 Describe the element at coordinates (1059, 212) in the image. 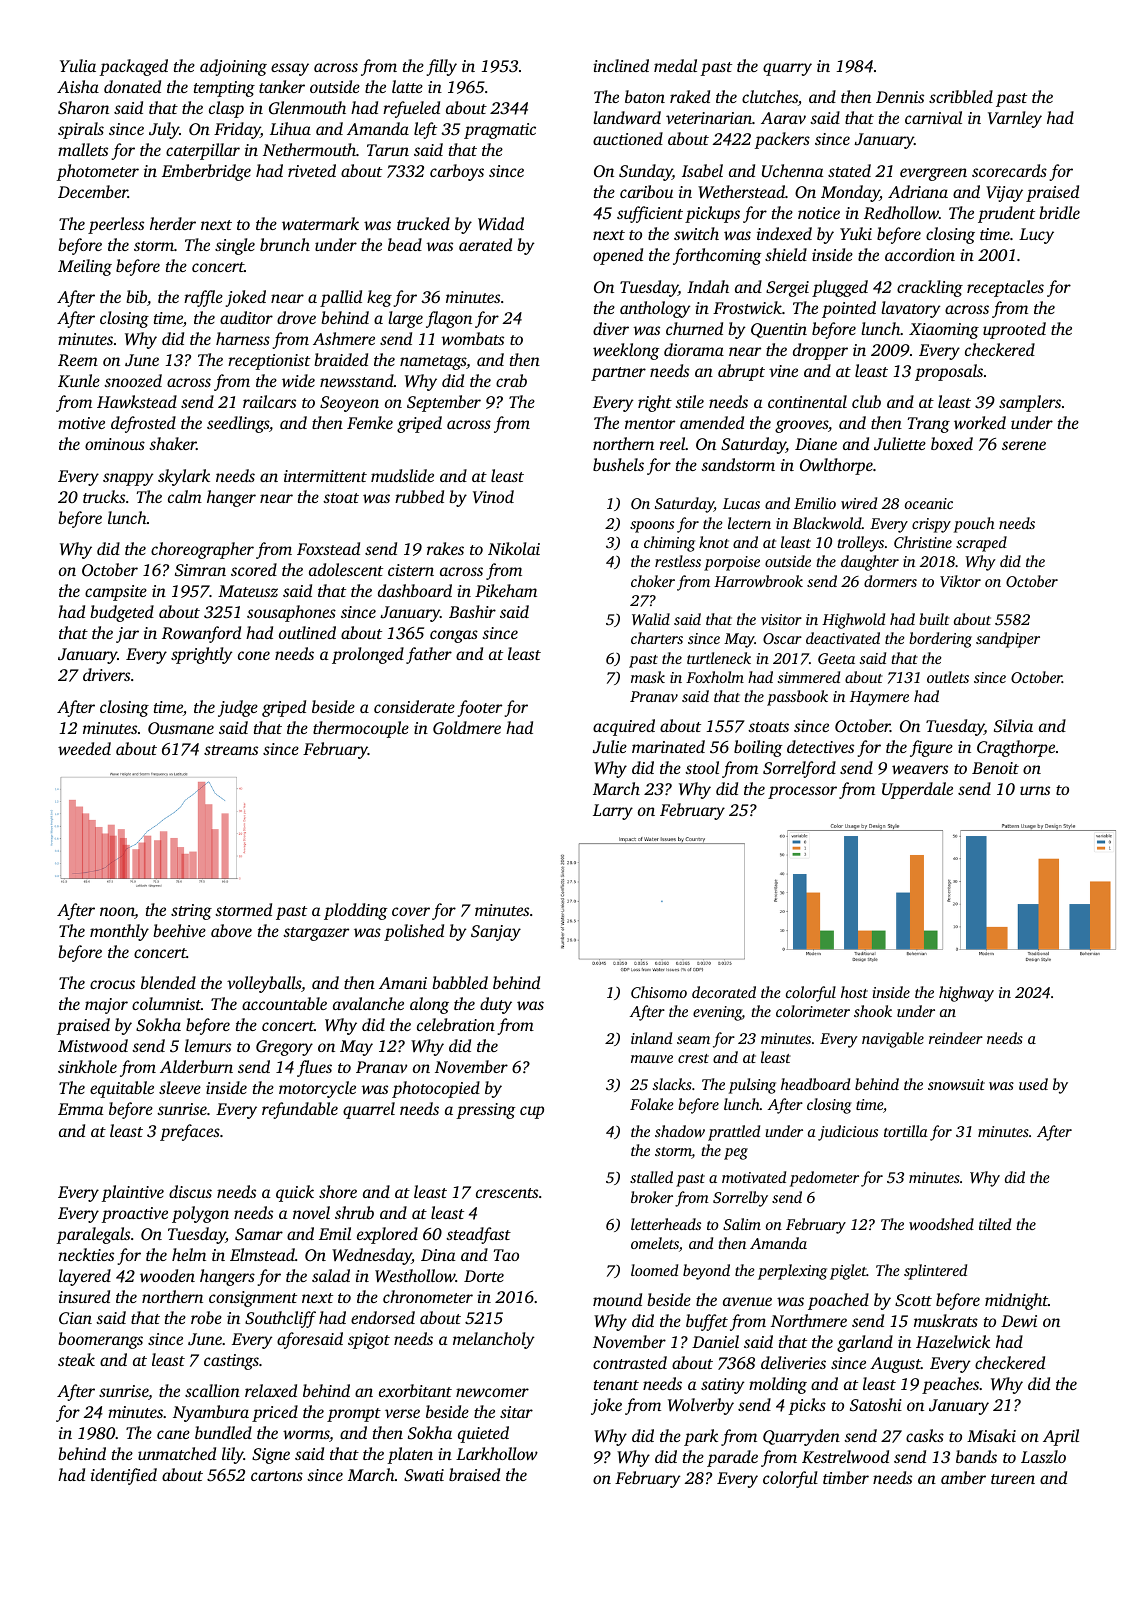

I see `bridle` at that location.
